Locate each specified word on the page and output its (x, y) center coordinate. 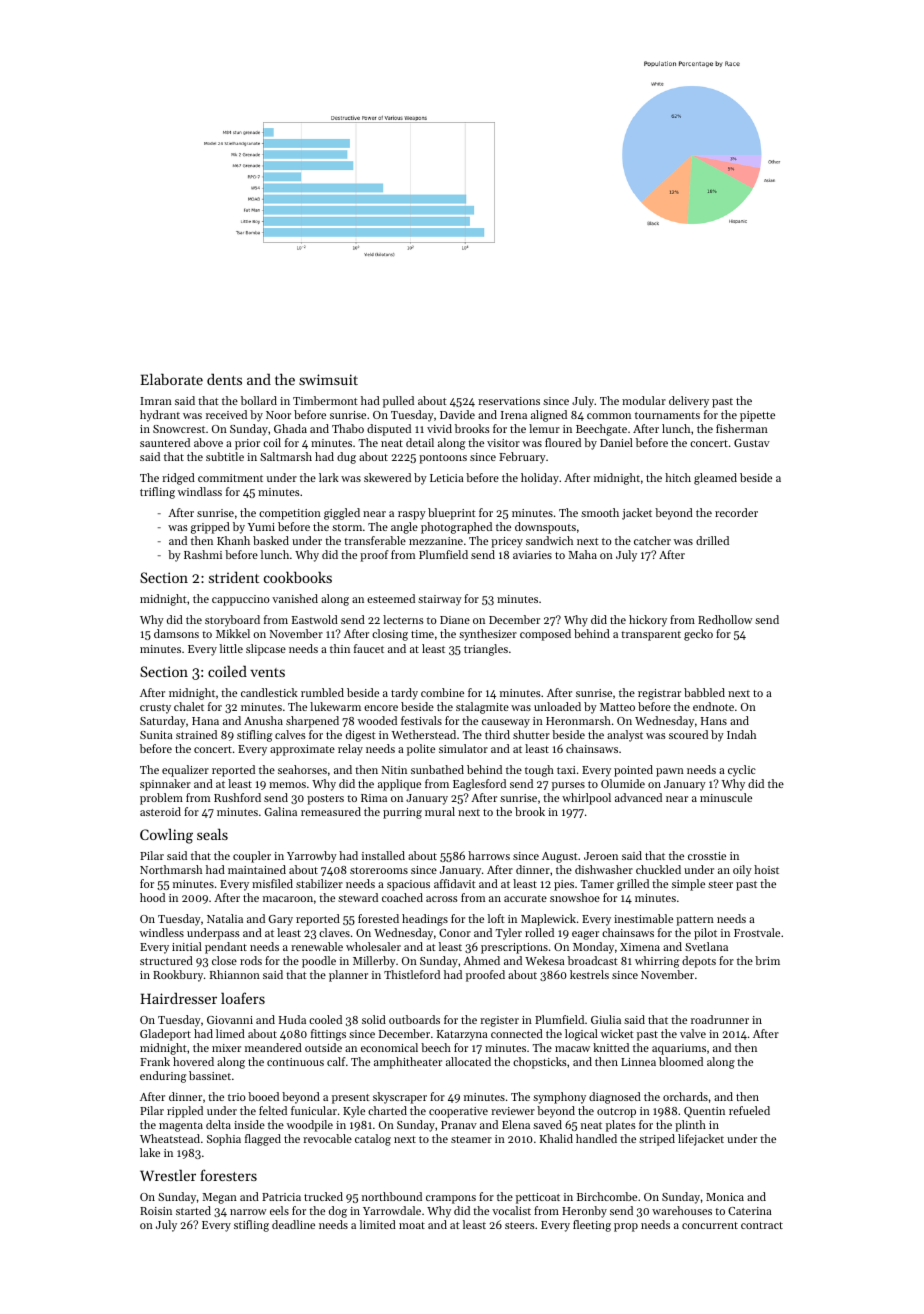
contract (762, 1225)
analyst (625, 736)
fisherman (742, 428)
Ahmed (481, 960)
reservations (509, 401)
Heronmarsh (578, 720)
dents (224, 379)
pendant (226, 948)
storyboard (232, 621)
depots (699, 962)
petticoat (538, 1198)
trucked (323, 1196)
